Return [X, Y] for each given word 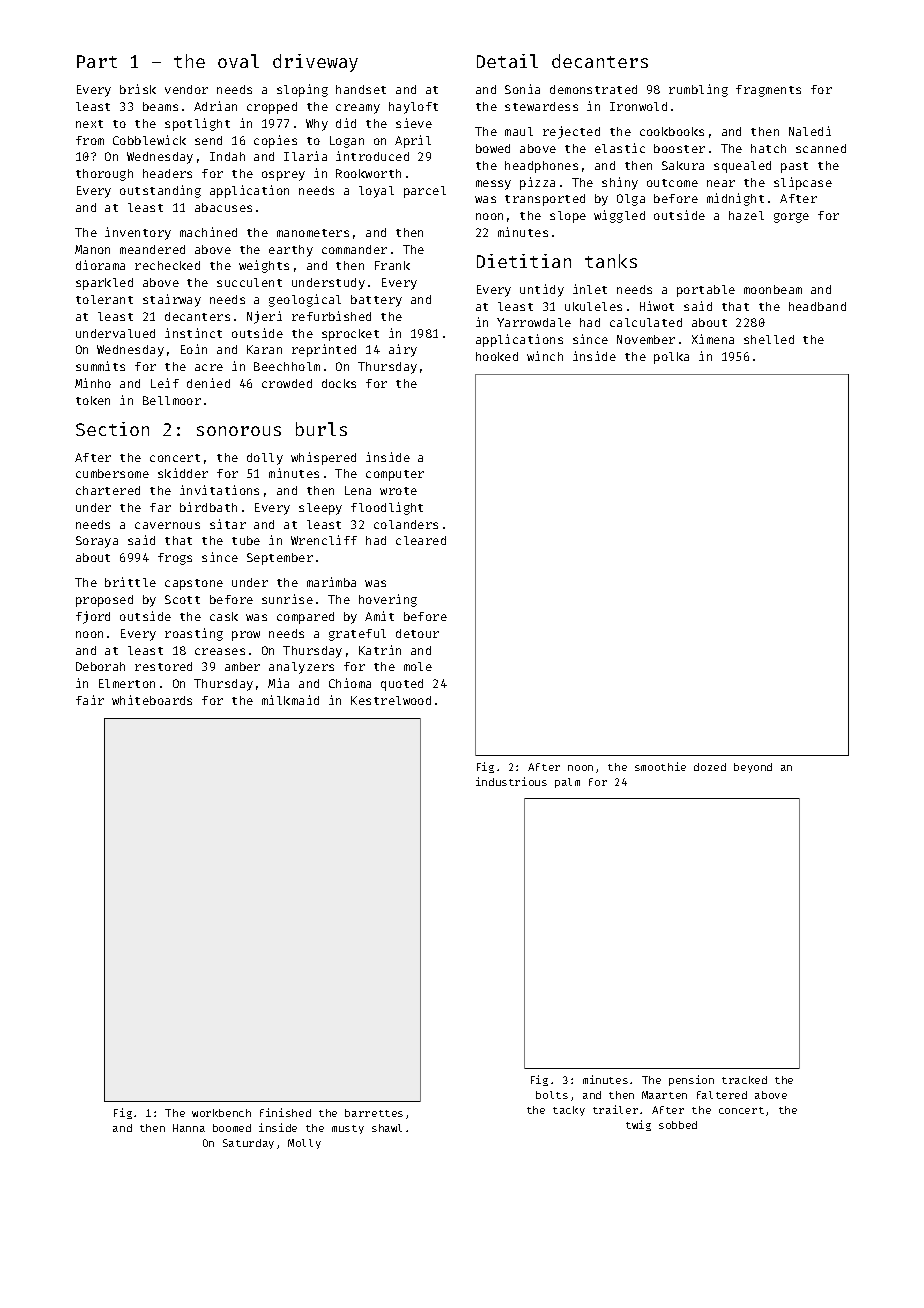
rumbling [698, 90]
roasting [194, 634]
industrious [511, 781]
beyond [753, 768]
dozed [710, 767]
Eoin [194, 349]
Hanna [189, 1128]
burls [321, 429]
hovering [388, 600]
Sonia [522, 89]
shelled [769, 339]
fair [90, 700]
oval [238, 61]
